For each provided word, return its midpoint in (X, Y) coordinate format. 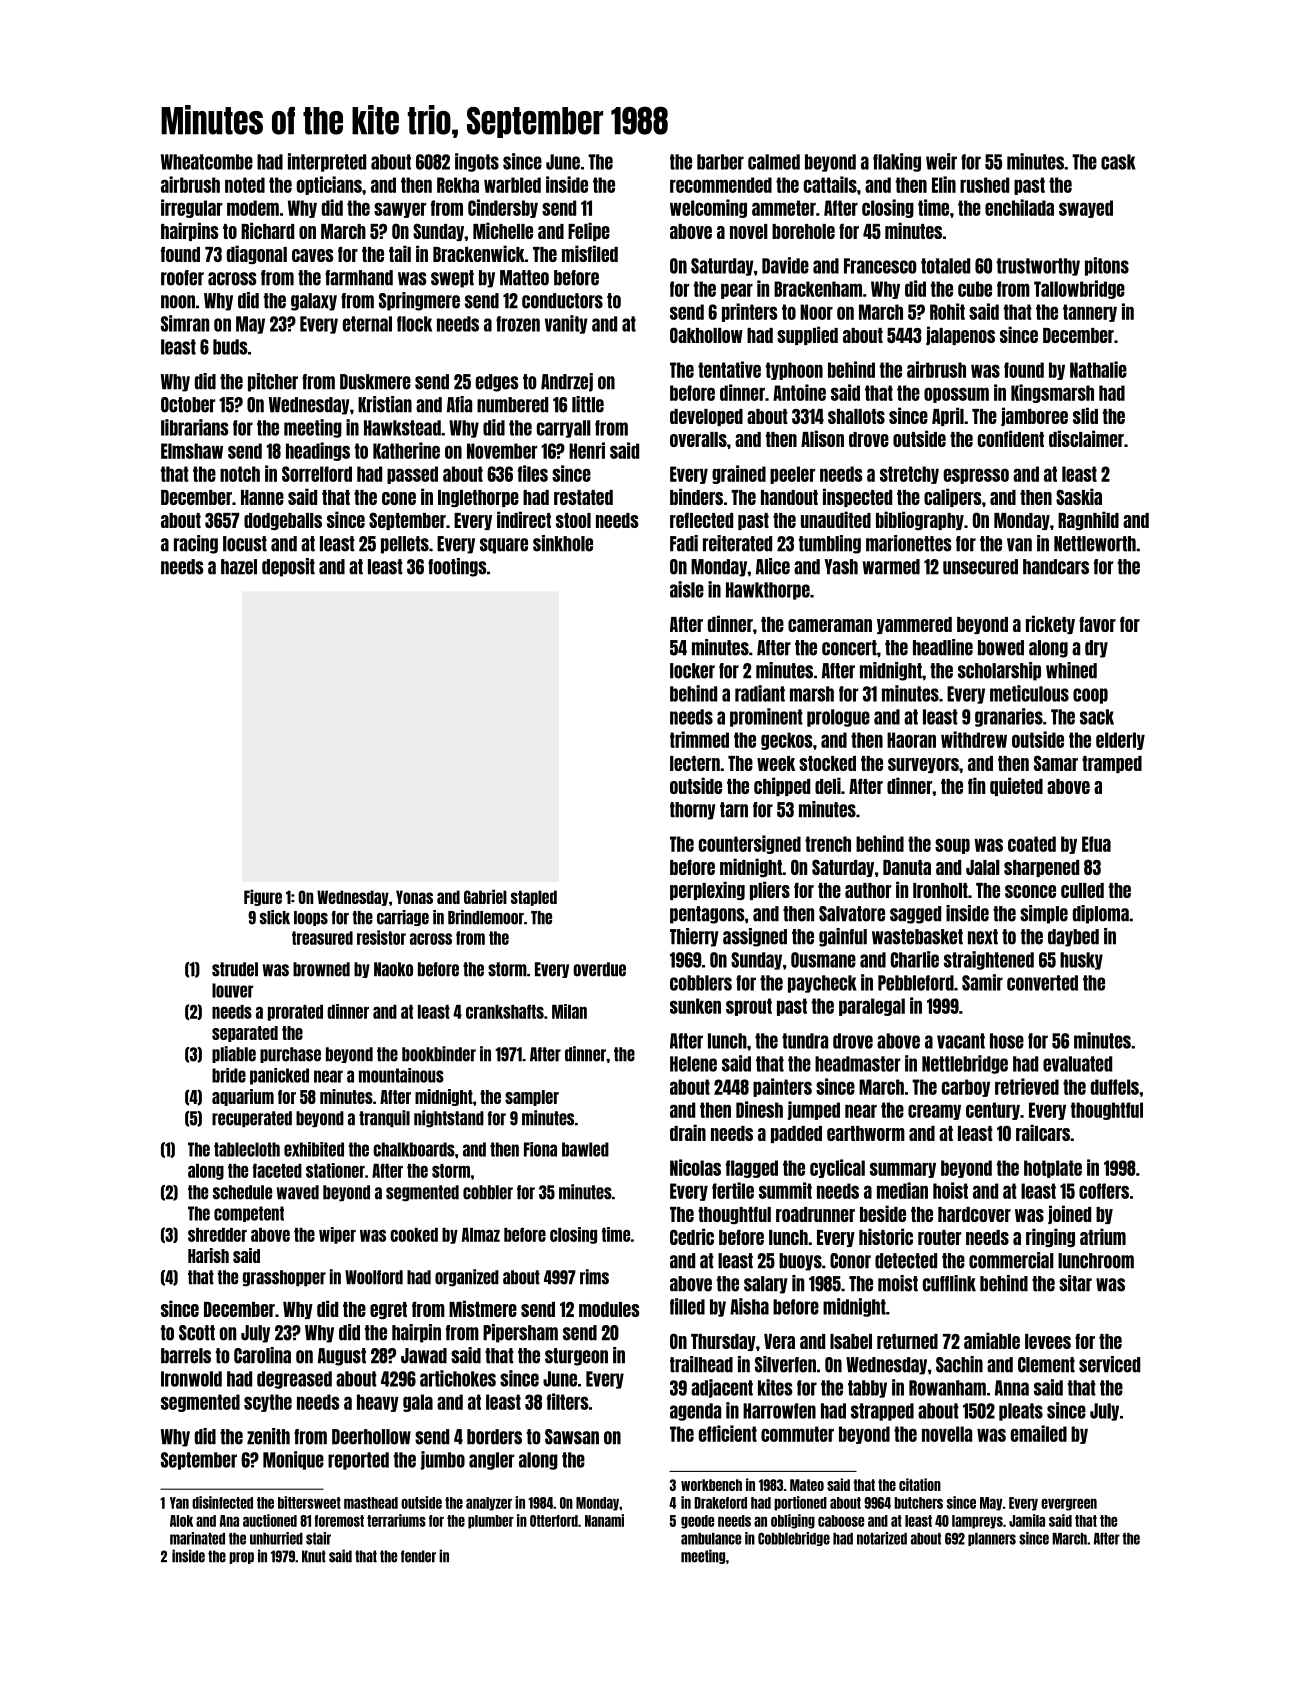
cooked (414, 1235)
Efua (1096, 844)
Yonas (414, 897)
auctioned (270, 1520)
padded (796, 1134)
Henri (587, 450)
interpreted (327, 162)
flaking (897, 162)
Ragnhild (1088, 520)
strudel (235, 969)
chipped (782, 786)
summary (903, 1170)
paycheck (822, 984)
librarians (194, 427)
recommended (721, 185)
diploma (1101, 914)
